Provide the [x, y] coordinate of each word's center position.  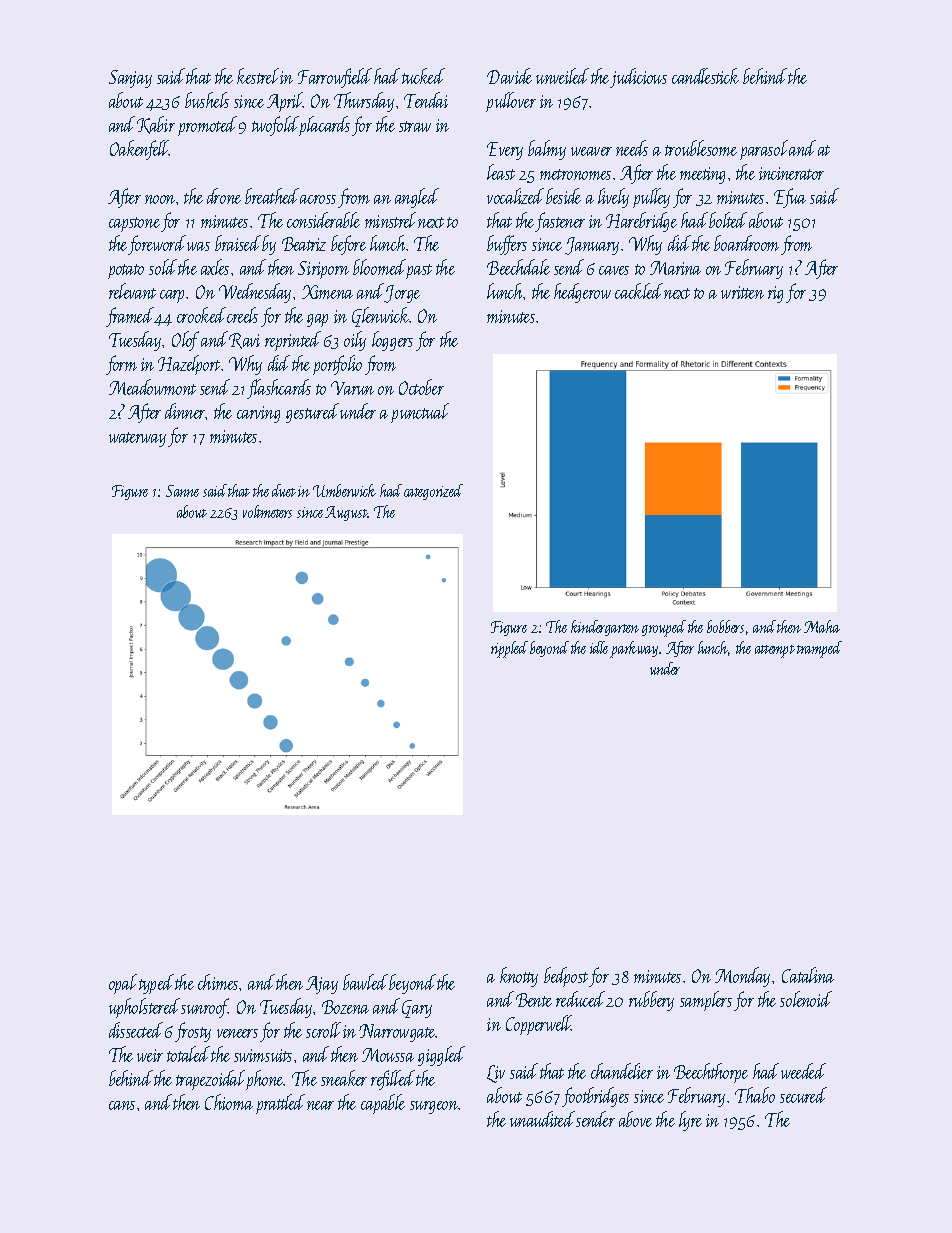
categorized [433, 492]
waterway [137, 439]
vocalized [515, 196]
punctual [420, 413]
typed [156, 984]
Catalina [808, 975]
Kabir [156, 125]
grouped [664, 628]
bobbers [725, 626]
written [742, 292]
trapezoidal [210, 1080]
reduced [580, 999]
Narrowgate [397, 1033]
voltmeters [267, 511]
